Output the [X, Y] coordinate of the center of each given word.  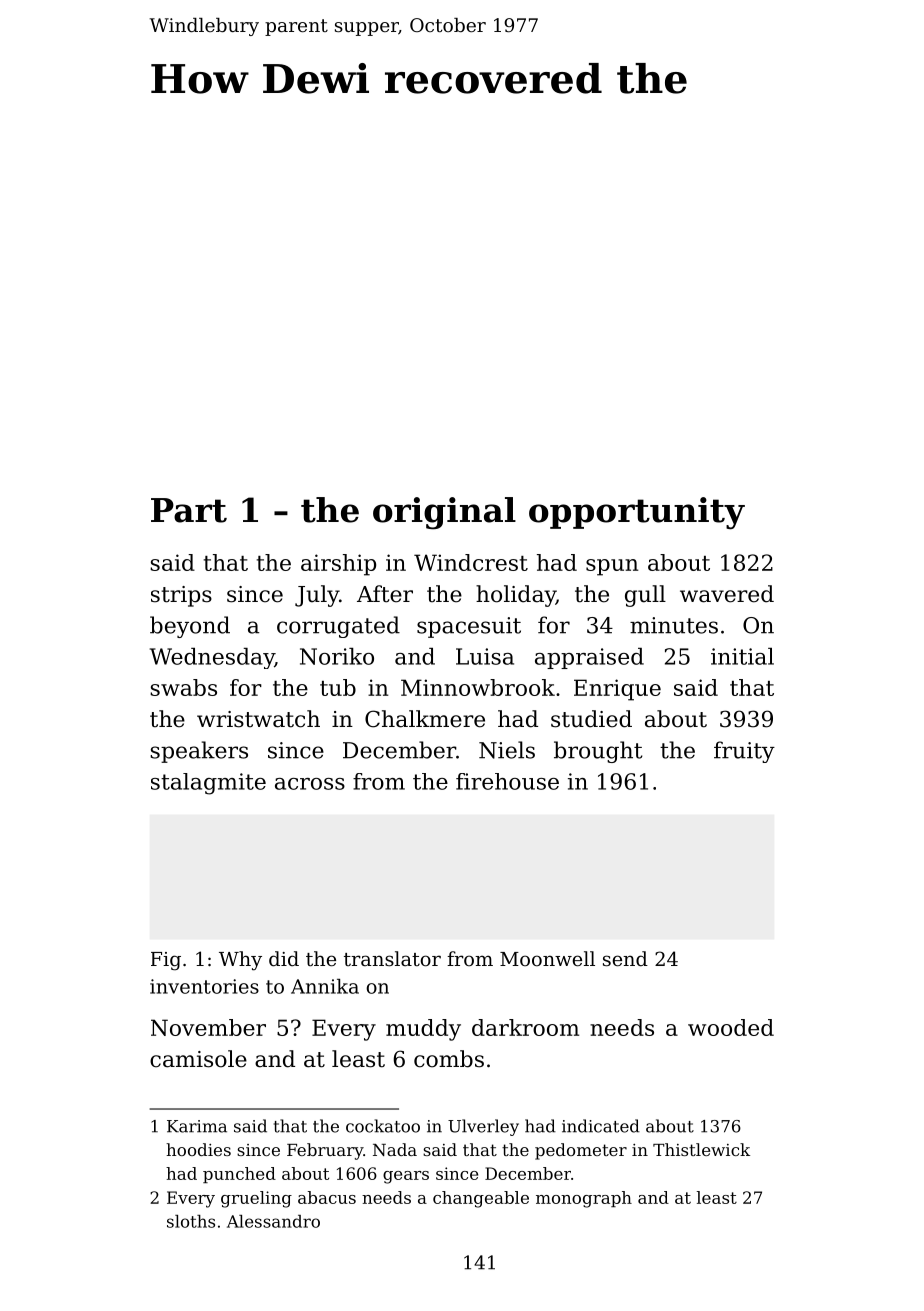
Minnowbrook [478, 687]
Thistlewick [701, 1149]
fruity [744, 752]
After [385, 594]
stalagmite [208, 784]
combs [449, 1059]
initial [742, 656]
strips [181, 596]
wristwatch [258, 719]
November [208, 1027]
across [310, 784]
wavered [727, 594]
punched [239, 1175]
